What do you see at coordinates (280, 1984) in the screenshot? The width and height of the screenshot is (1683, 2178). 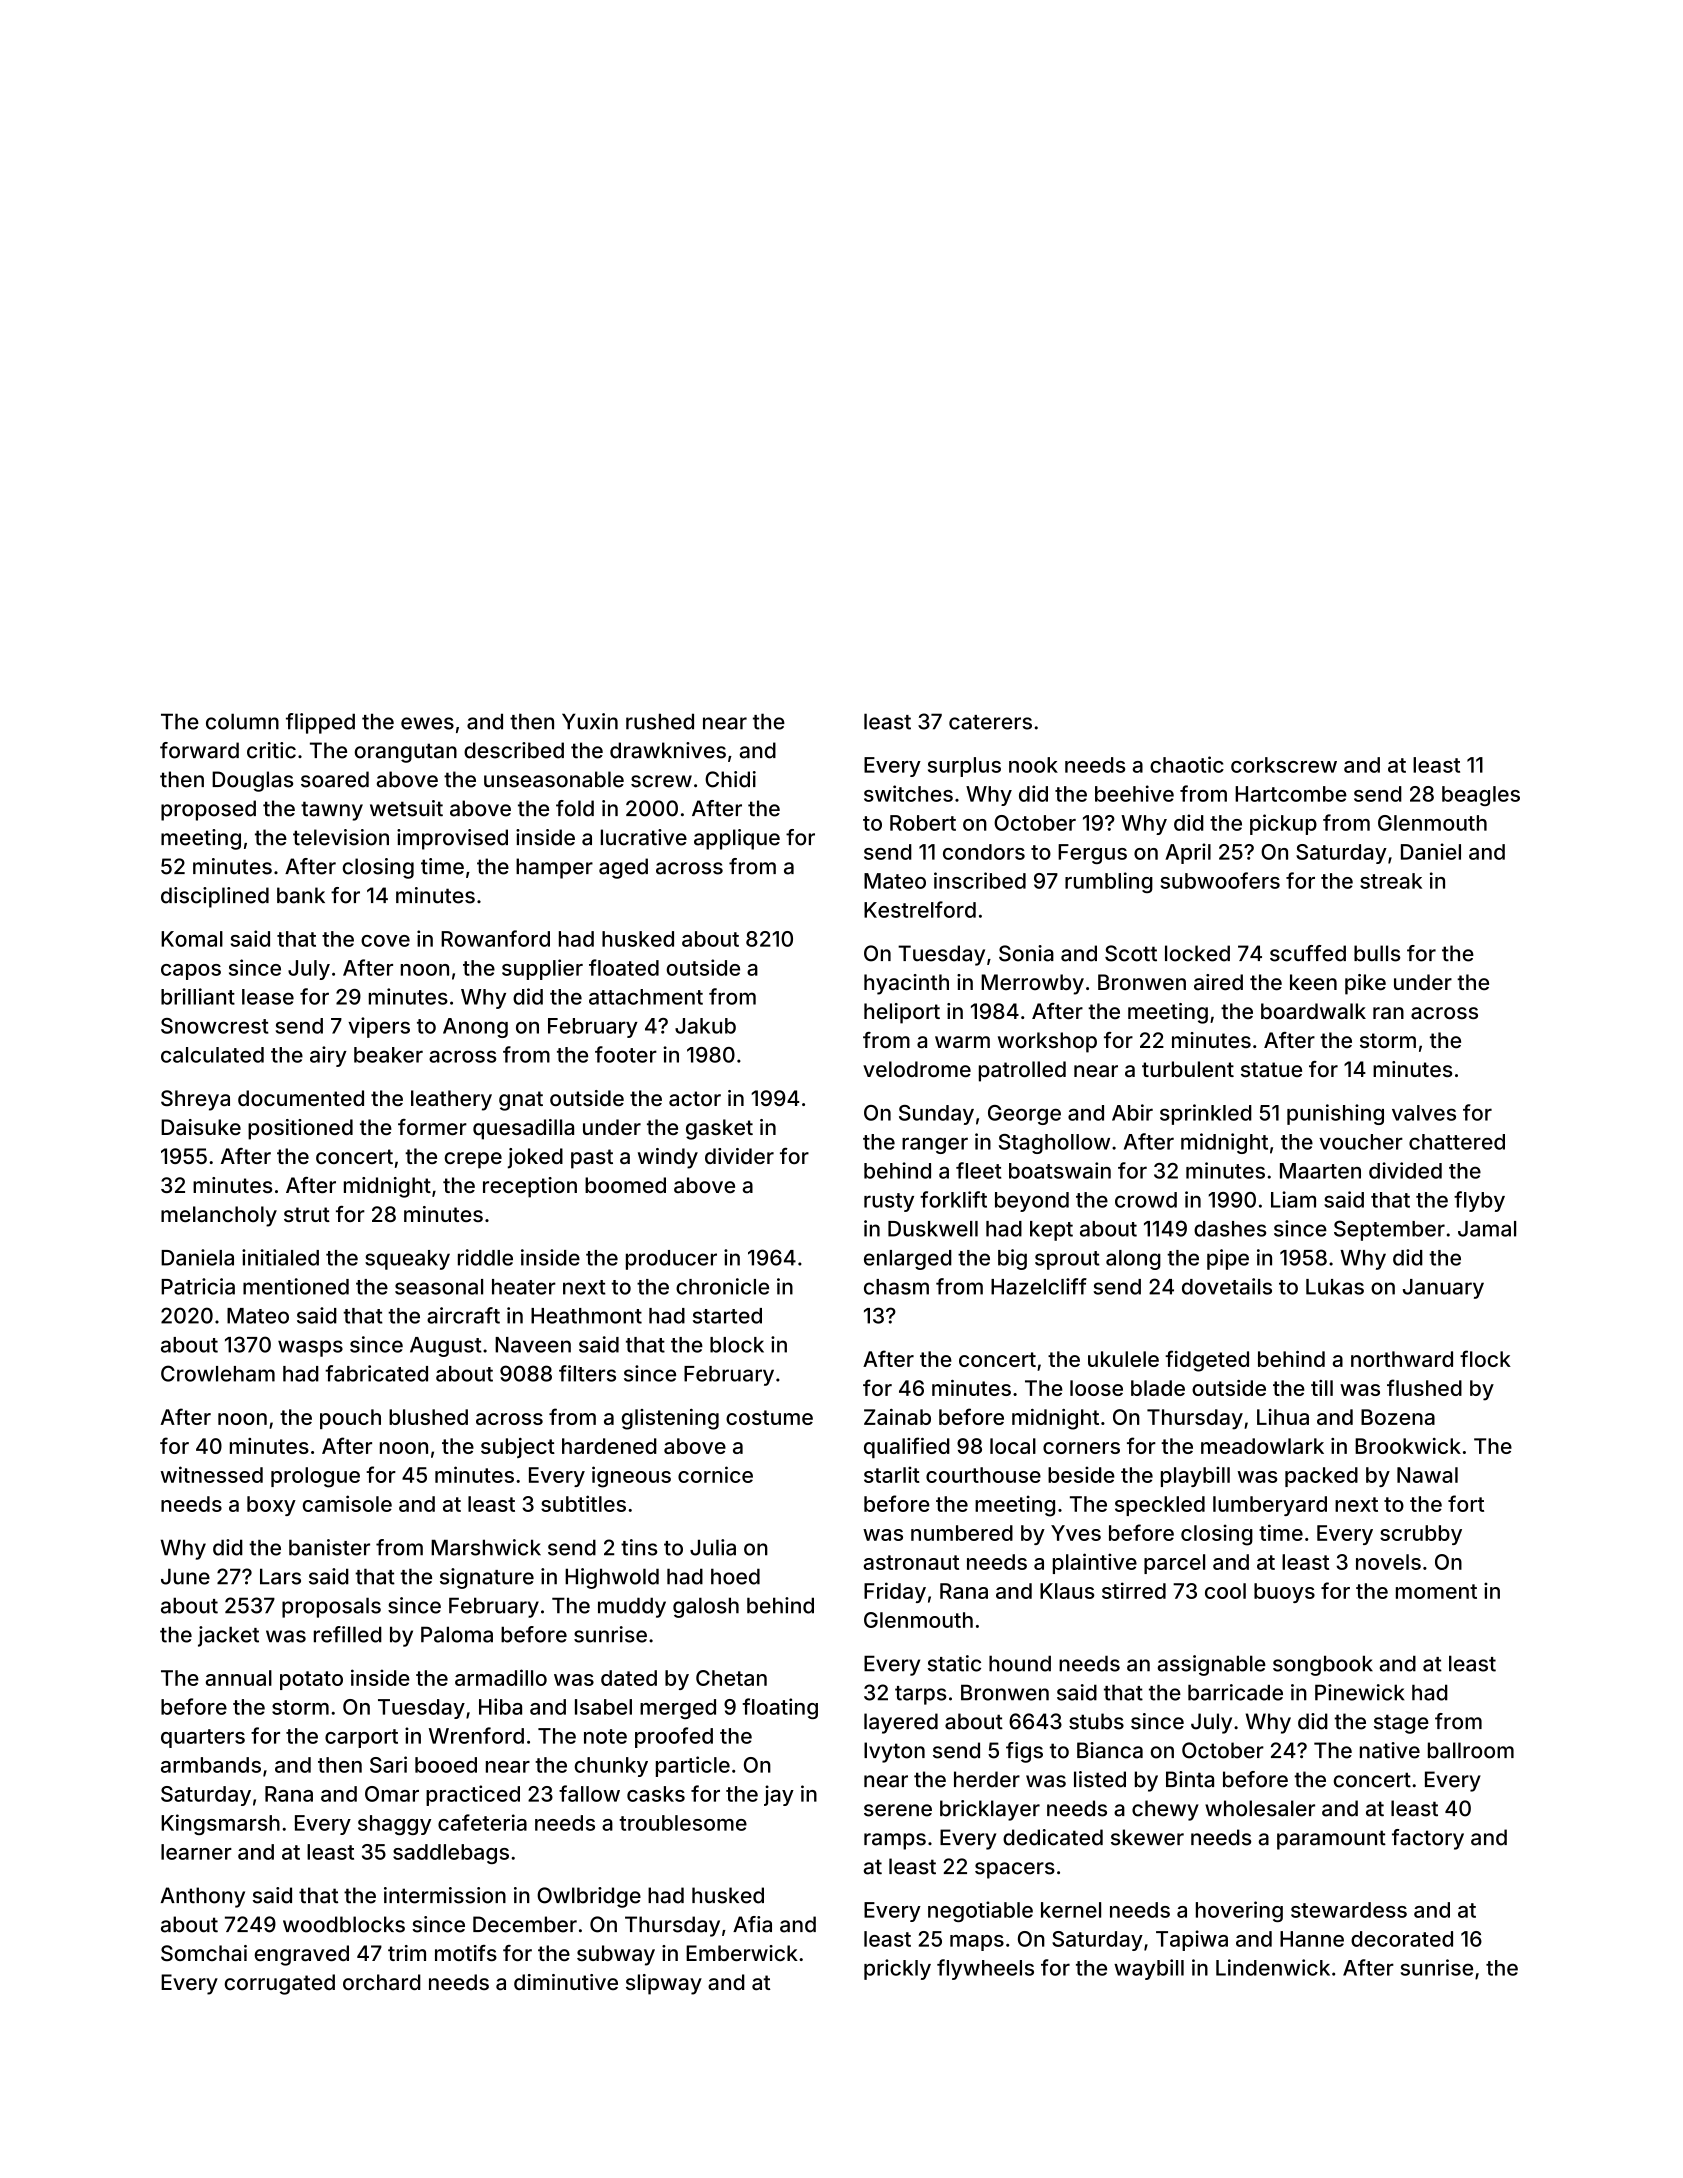 I see `corrugated` at bounding box center [280, 1984].
